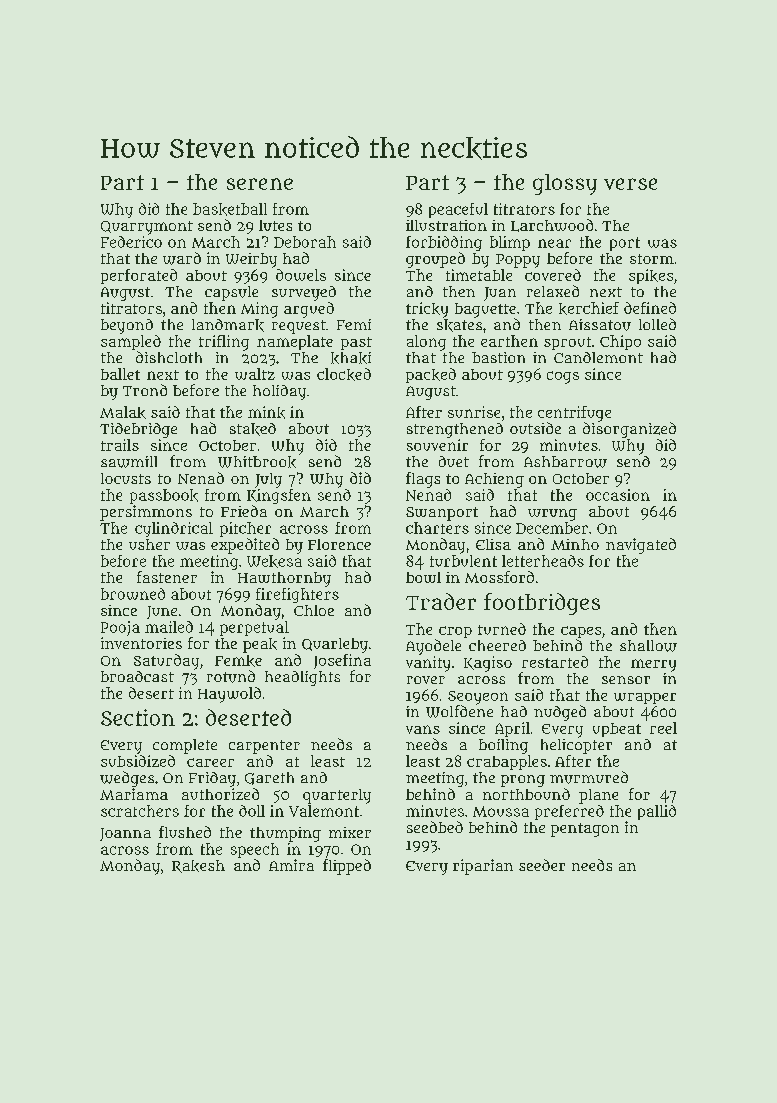 The width and height of the image is (777, 1103). I want to click on storm, so click(652, 259).
